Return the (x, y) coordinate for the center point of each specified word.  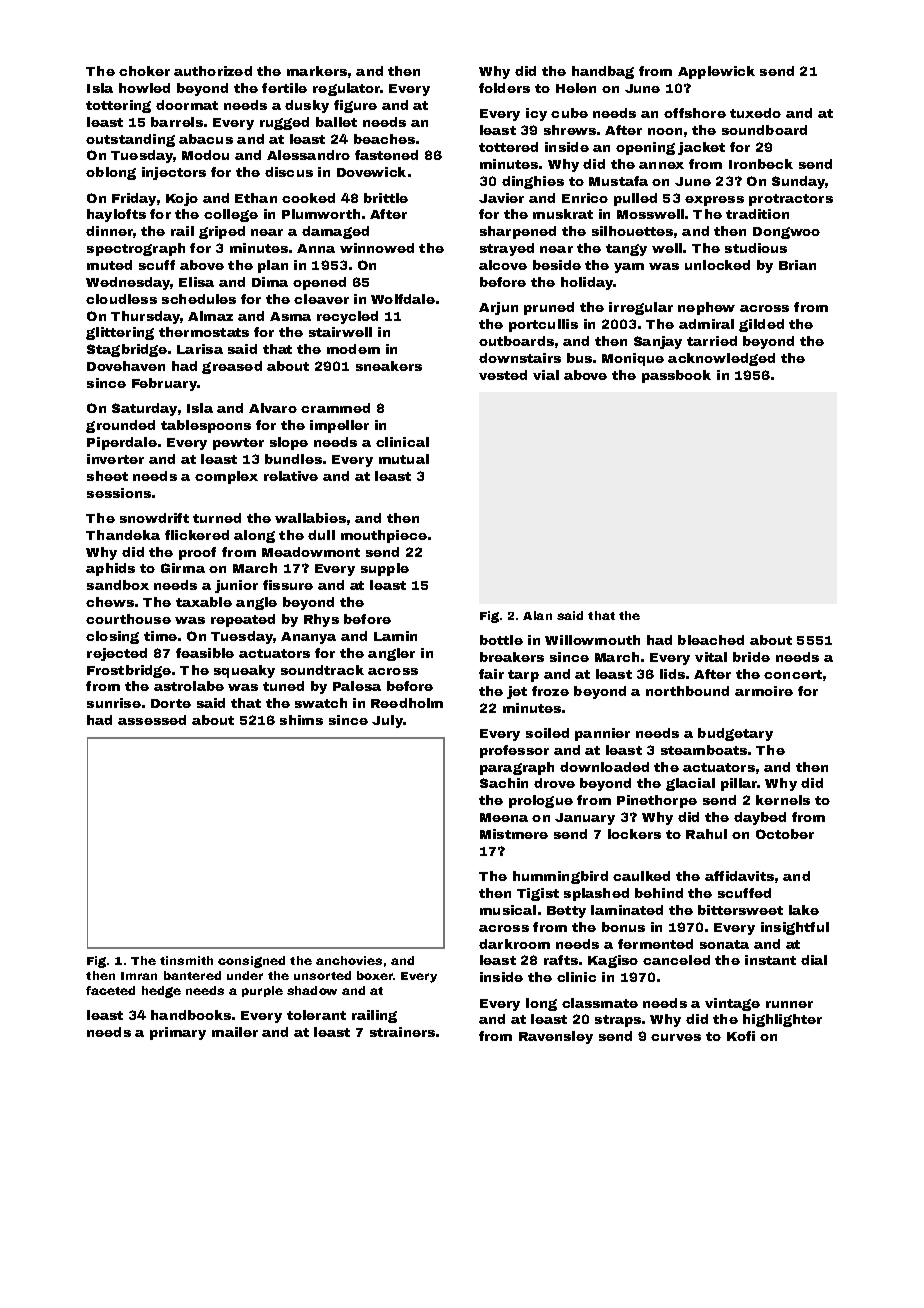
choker (144, 71)
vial (546, 375)
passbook (676, 376)
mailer (235, 1032)
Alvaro (273, 408)
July (387, 721)
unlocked (717, 265)
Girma (183, 568)
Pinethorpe (657, 801)
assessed (152, 720)
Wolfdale (403, 299)
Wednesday (128, 283)
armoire (764, 691)
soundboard (764, 130)
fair (491, 674)
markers (317, 71)
